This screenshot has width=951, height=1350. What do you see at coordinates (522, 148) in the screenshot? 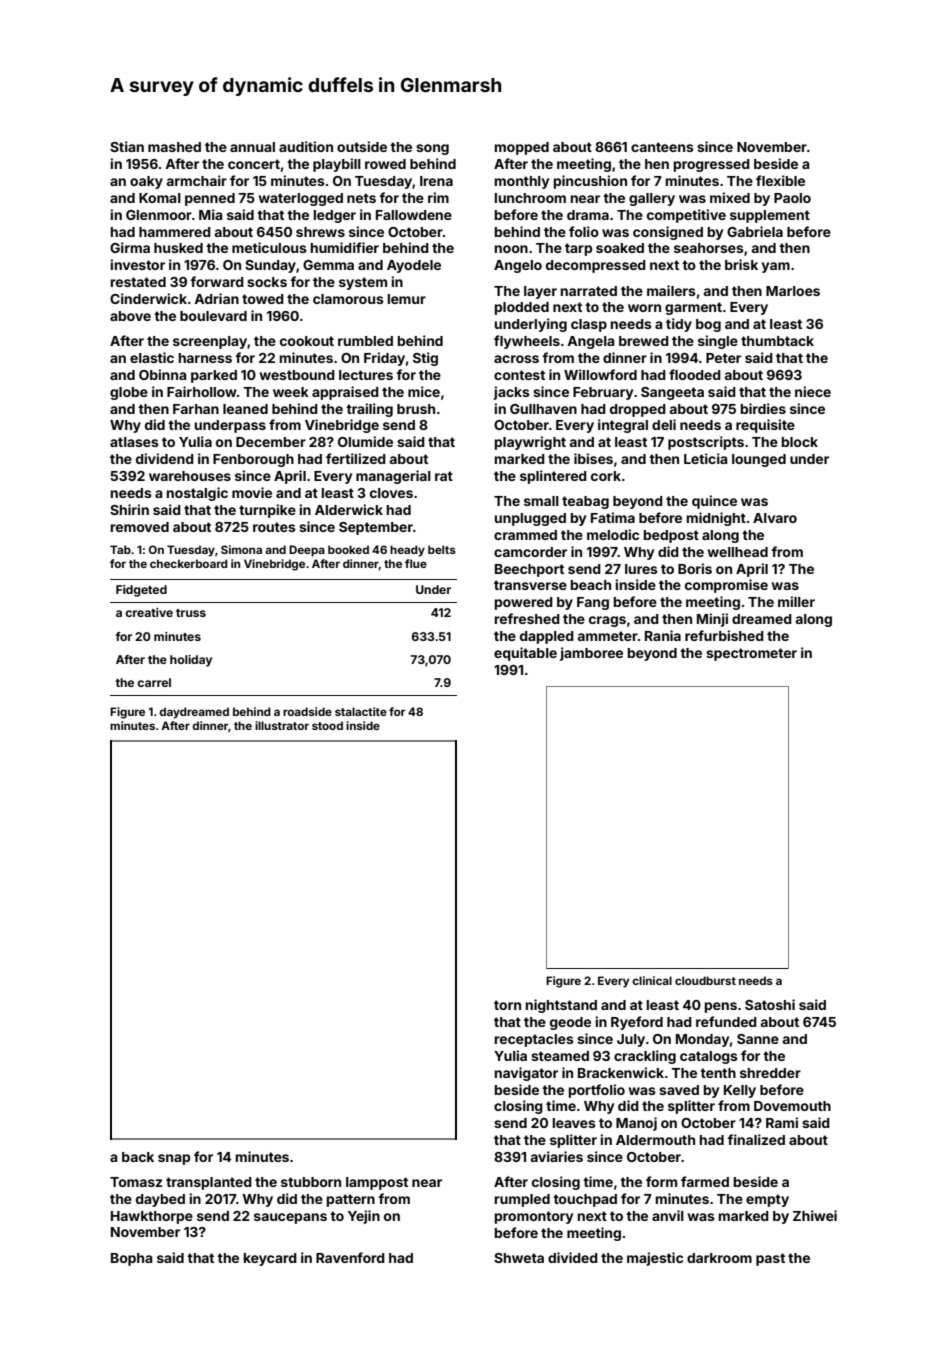
I see `mopped` at bounding box center [522, 148].
